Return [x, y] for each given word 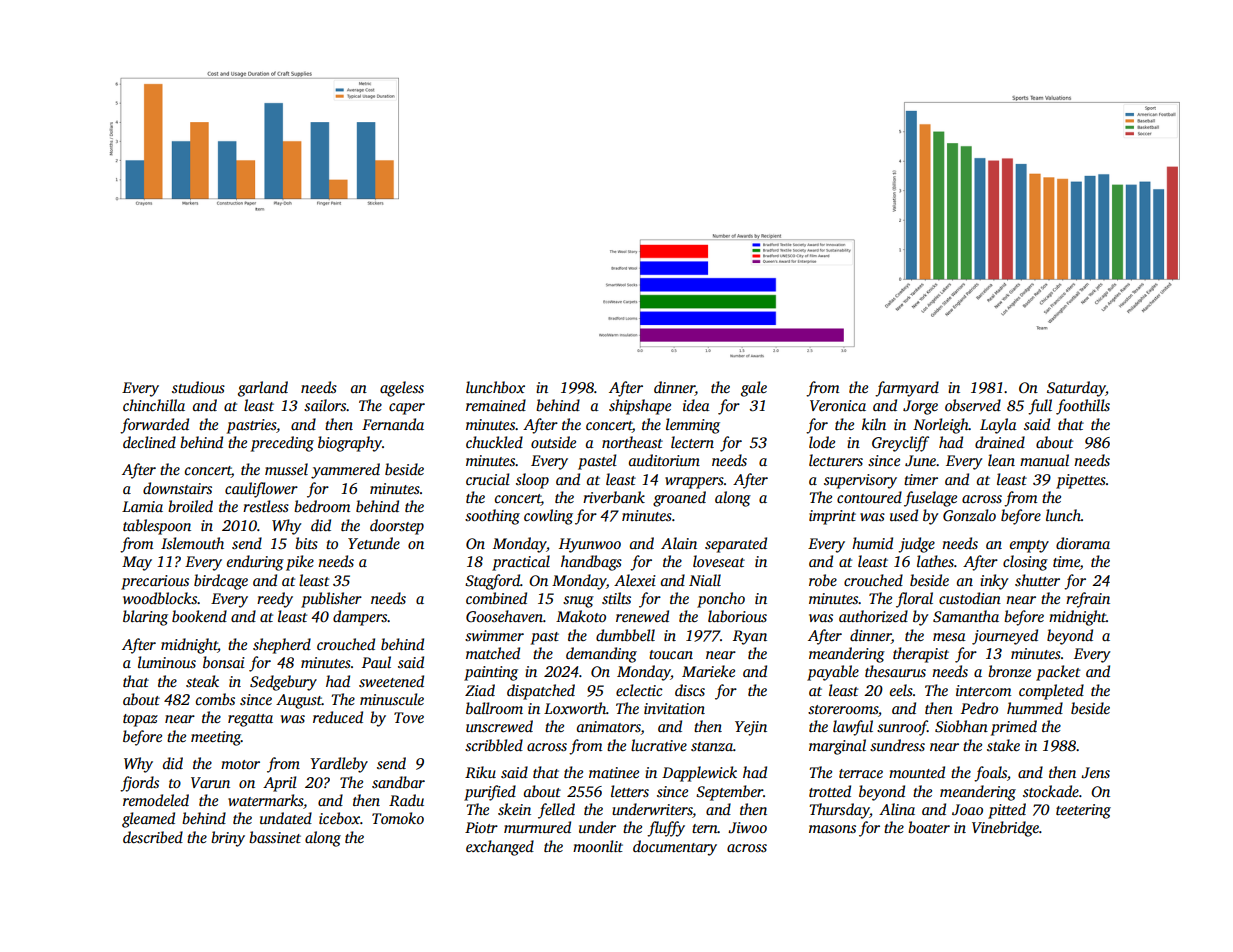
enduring [255, 563]
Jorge [920, 407]
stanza [712, 746]
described [153, 837]
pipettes [1081, 481]
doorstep [397, 527]
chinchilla [154, 405]
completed [1051, 692]
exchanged [500, 848]
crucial [488, 479]
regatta [250, 720]
